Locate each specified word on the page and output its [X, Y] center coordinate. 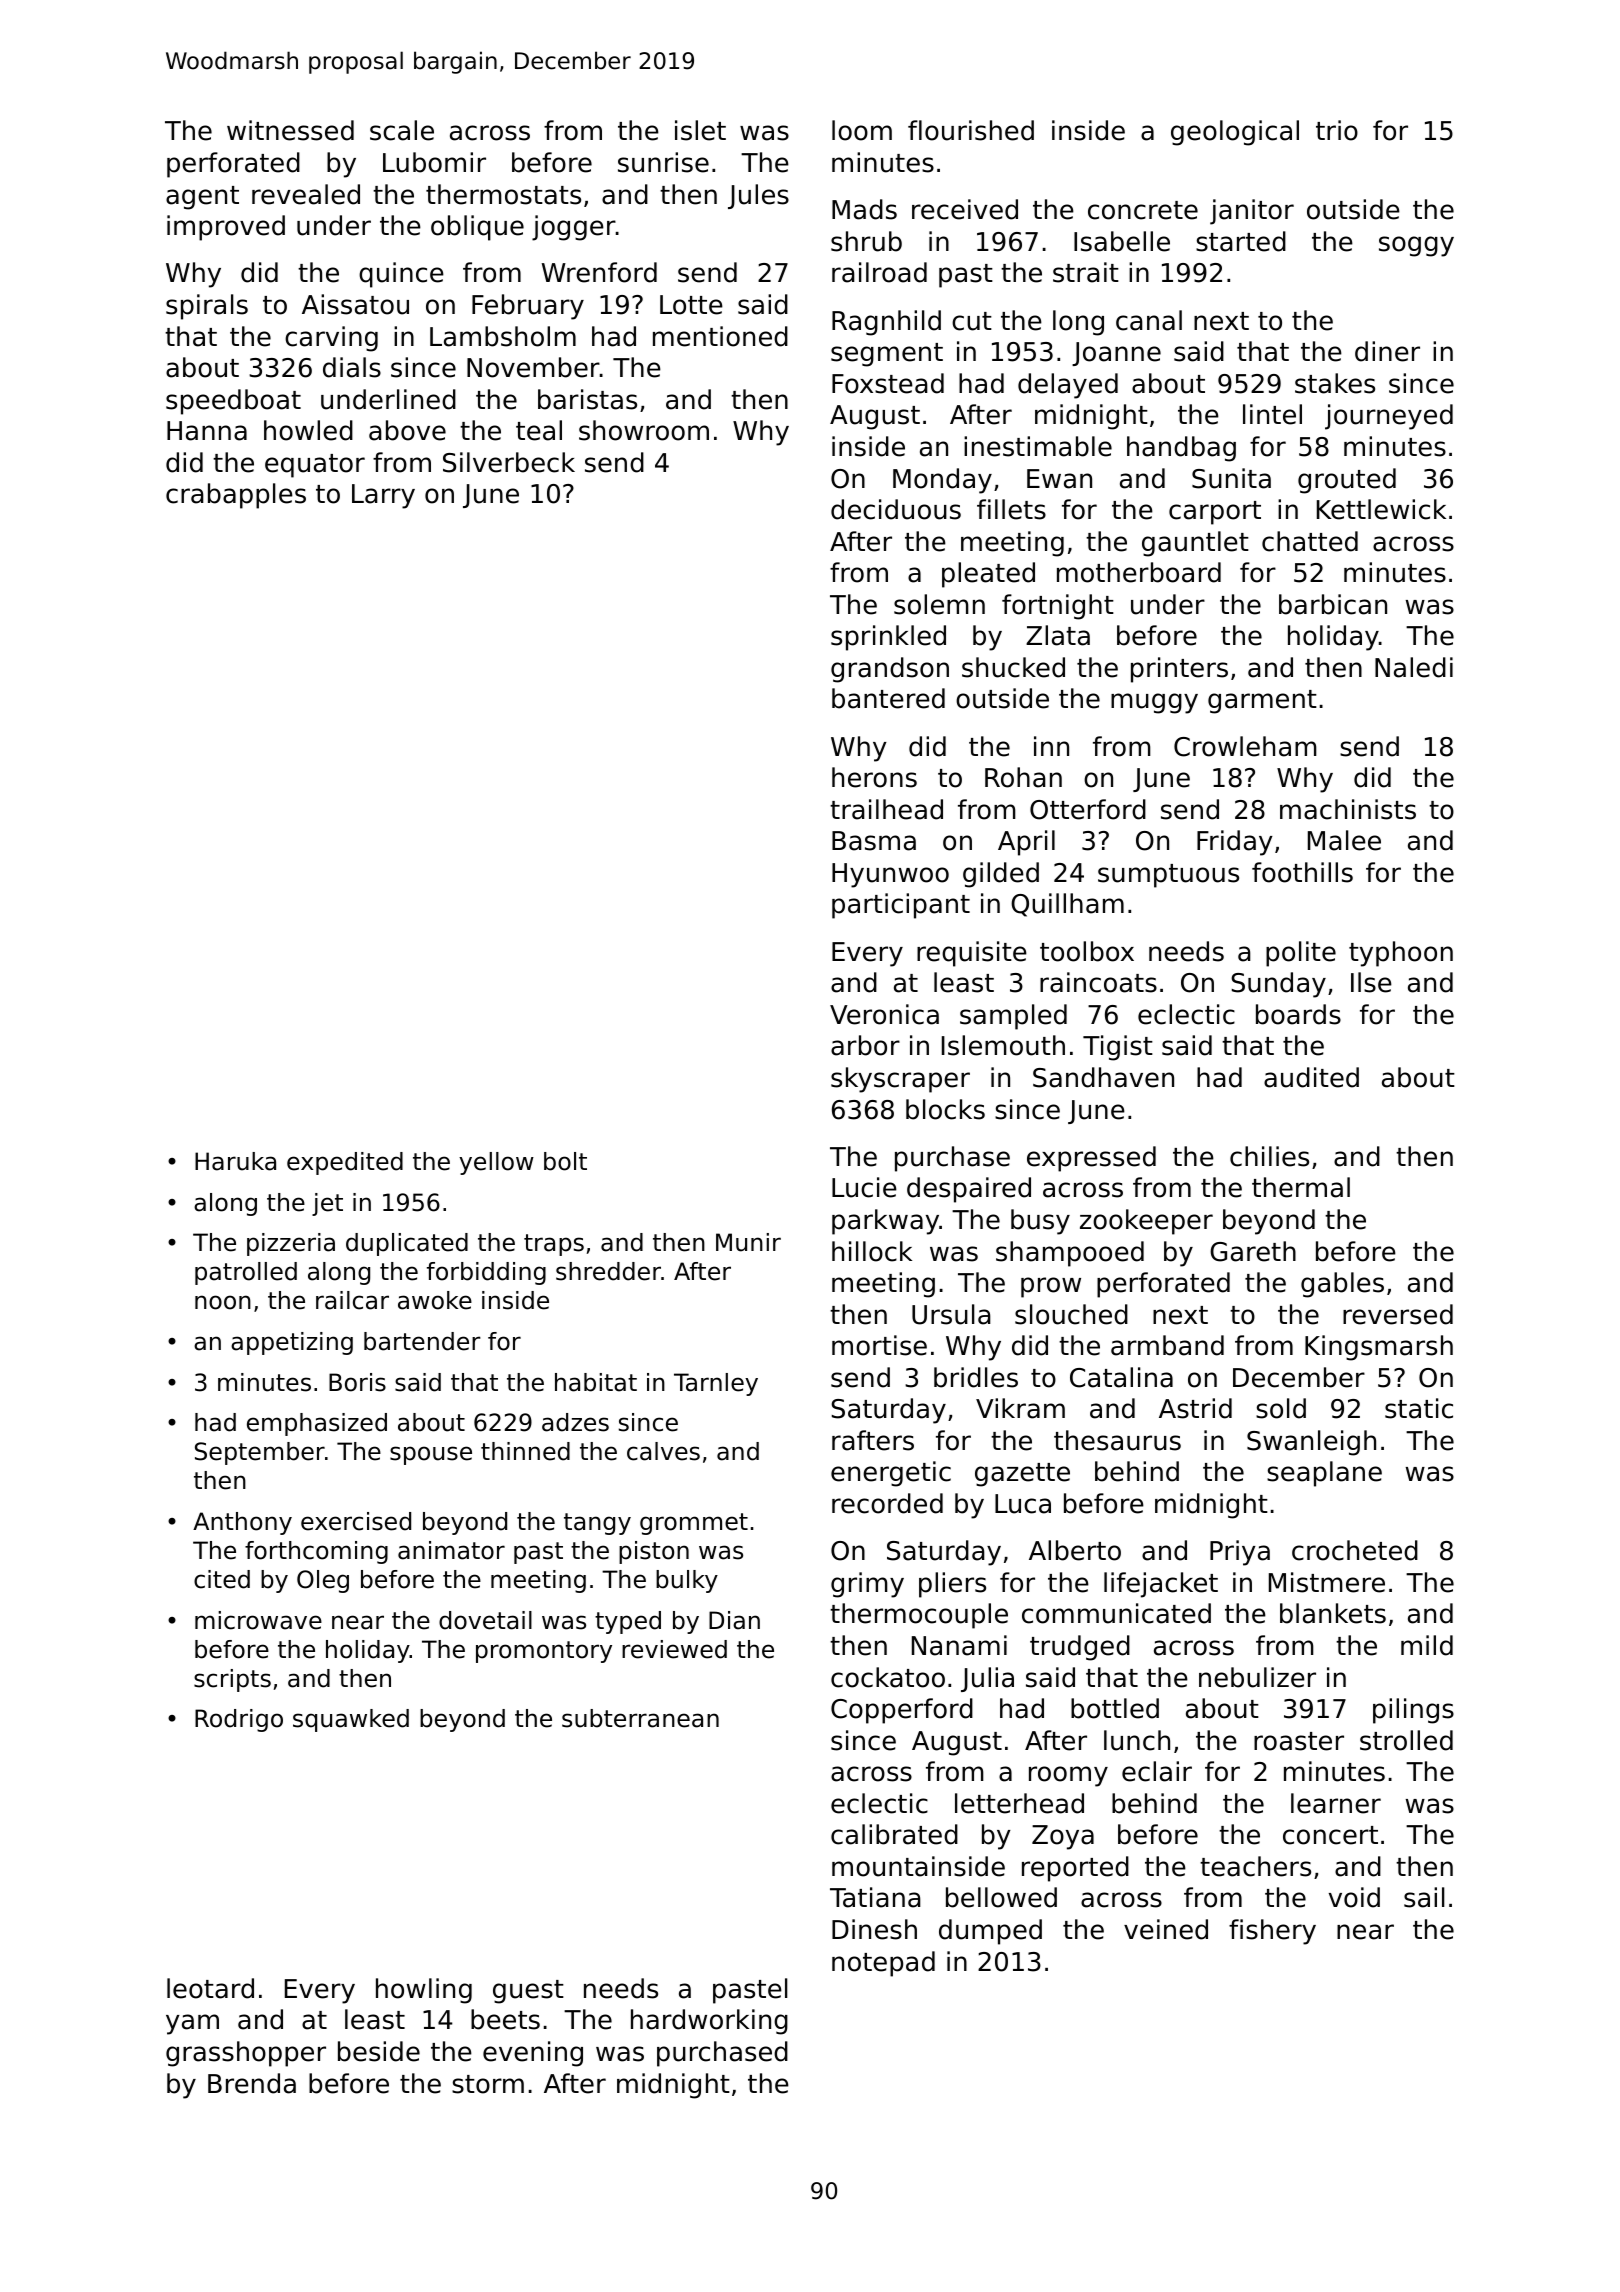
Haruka [235, 1161]
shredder [608, 1271]
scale [402, 130]
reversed [1398, 1314]
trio [1337, 130]
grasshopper [246, 2054]
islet [700, 130]
